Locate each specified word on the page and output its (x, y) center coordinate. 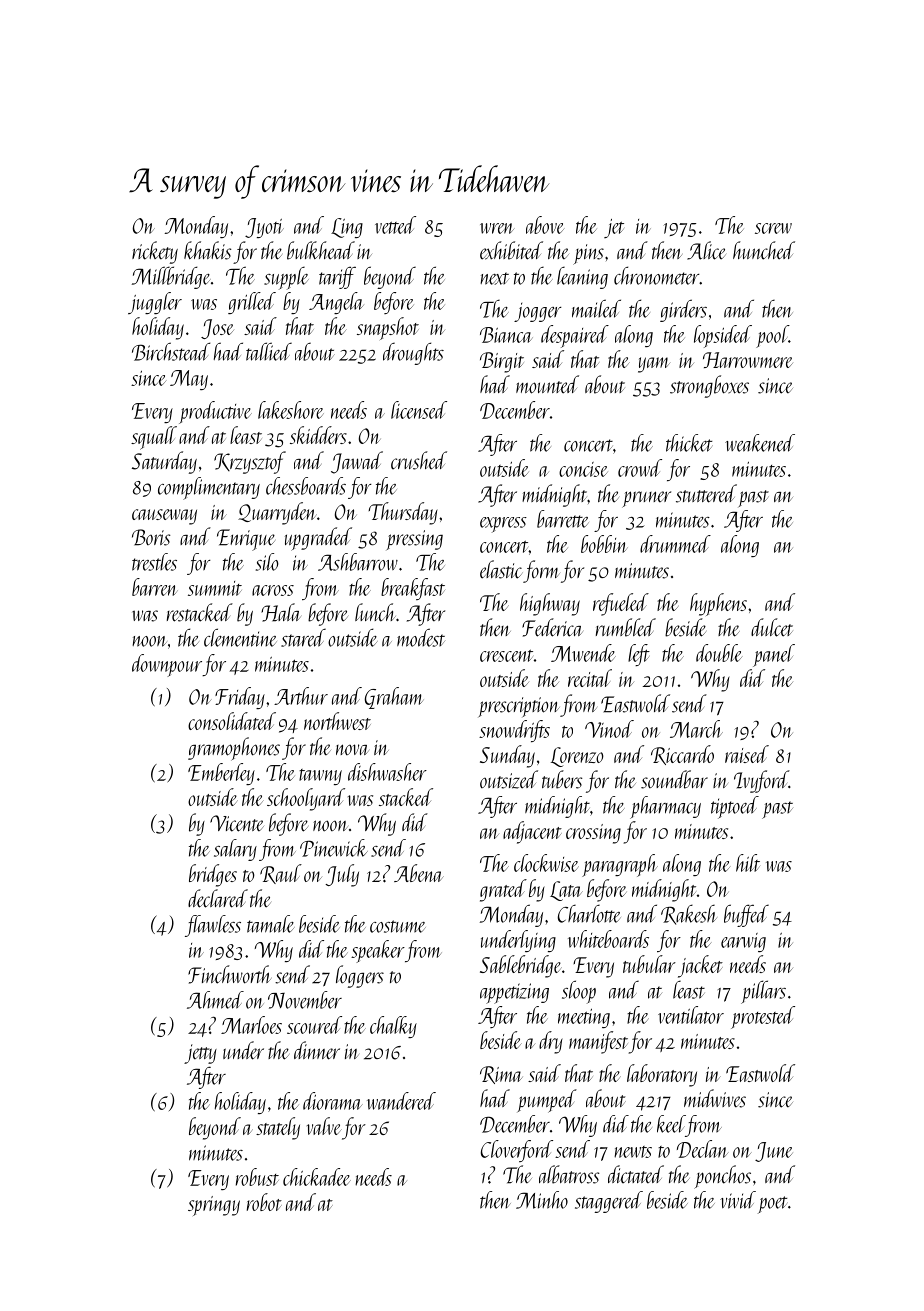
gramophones (234, 749)
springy (214, 1206)
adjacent (532, 832)
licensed (419, 410)
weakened (760, 443)
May (189, 380)
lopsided (723, 336)
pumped (547, 1101)
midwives (715, 1098)
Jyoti (264, 228)
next (494, 278)
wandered (401, 1101)
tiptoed (735, 807)
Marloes (251, 1025)
